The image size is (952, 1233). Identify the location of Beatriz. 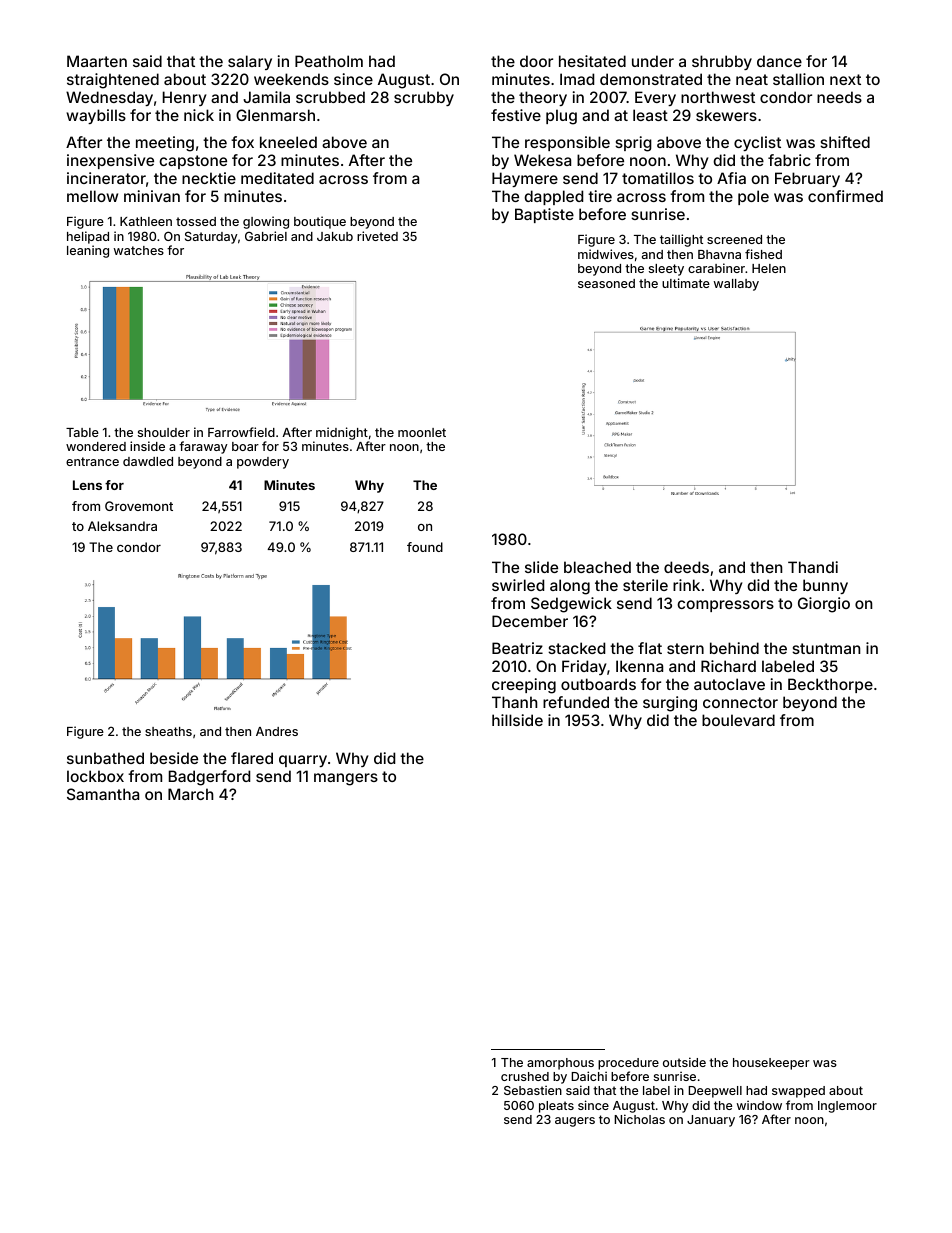
(517, 648).
